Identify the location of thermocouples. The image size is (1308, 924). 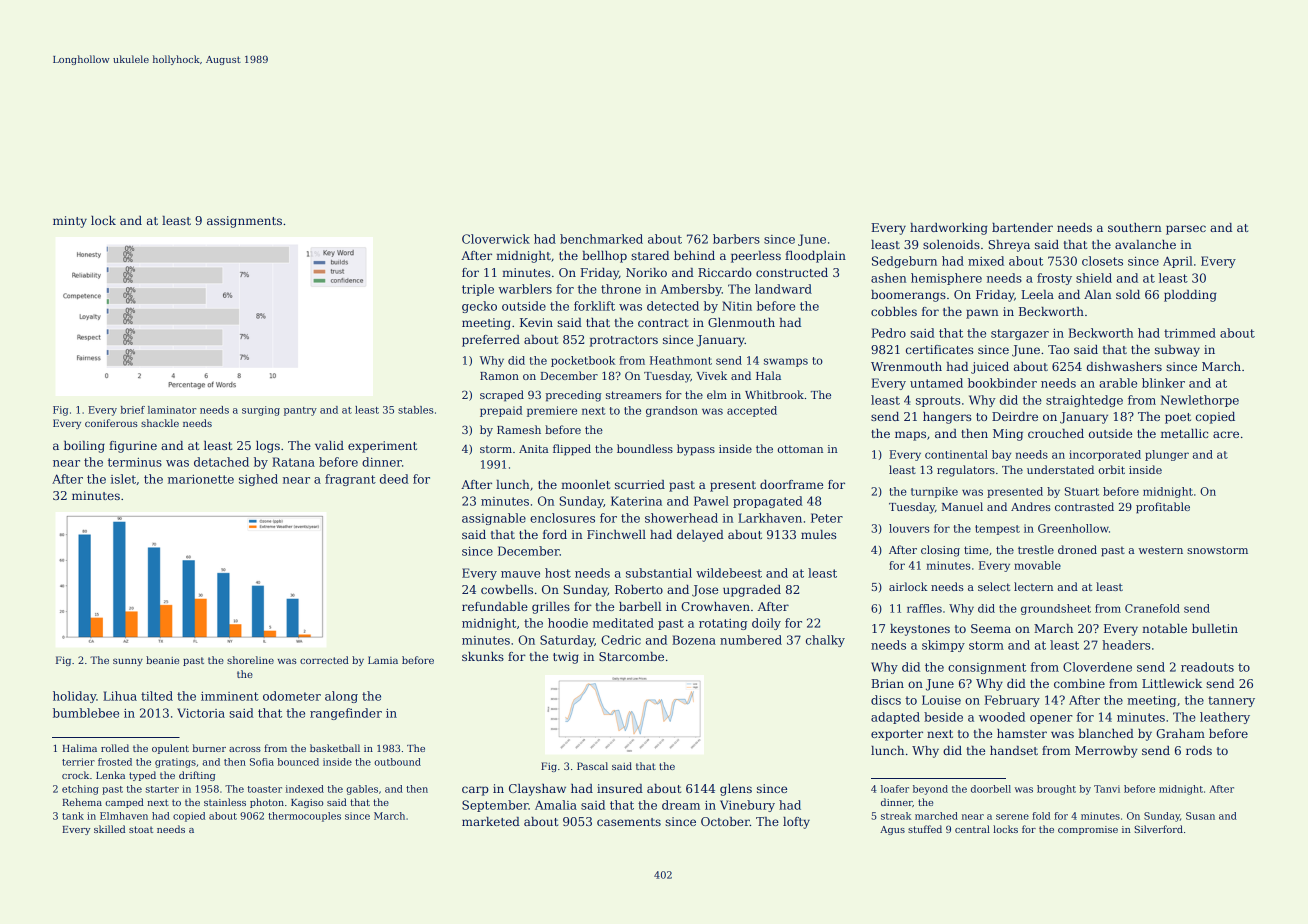
(304, 817).
